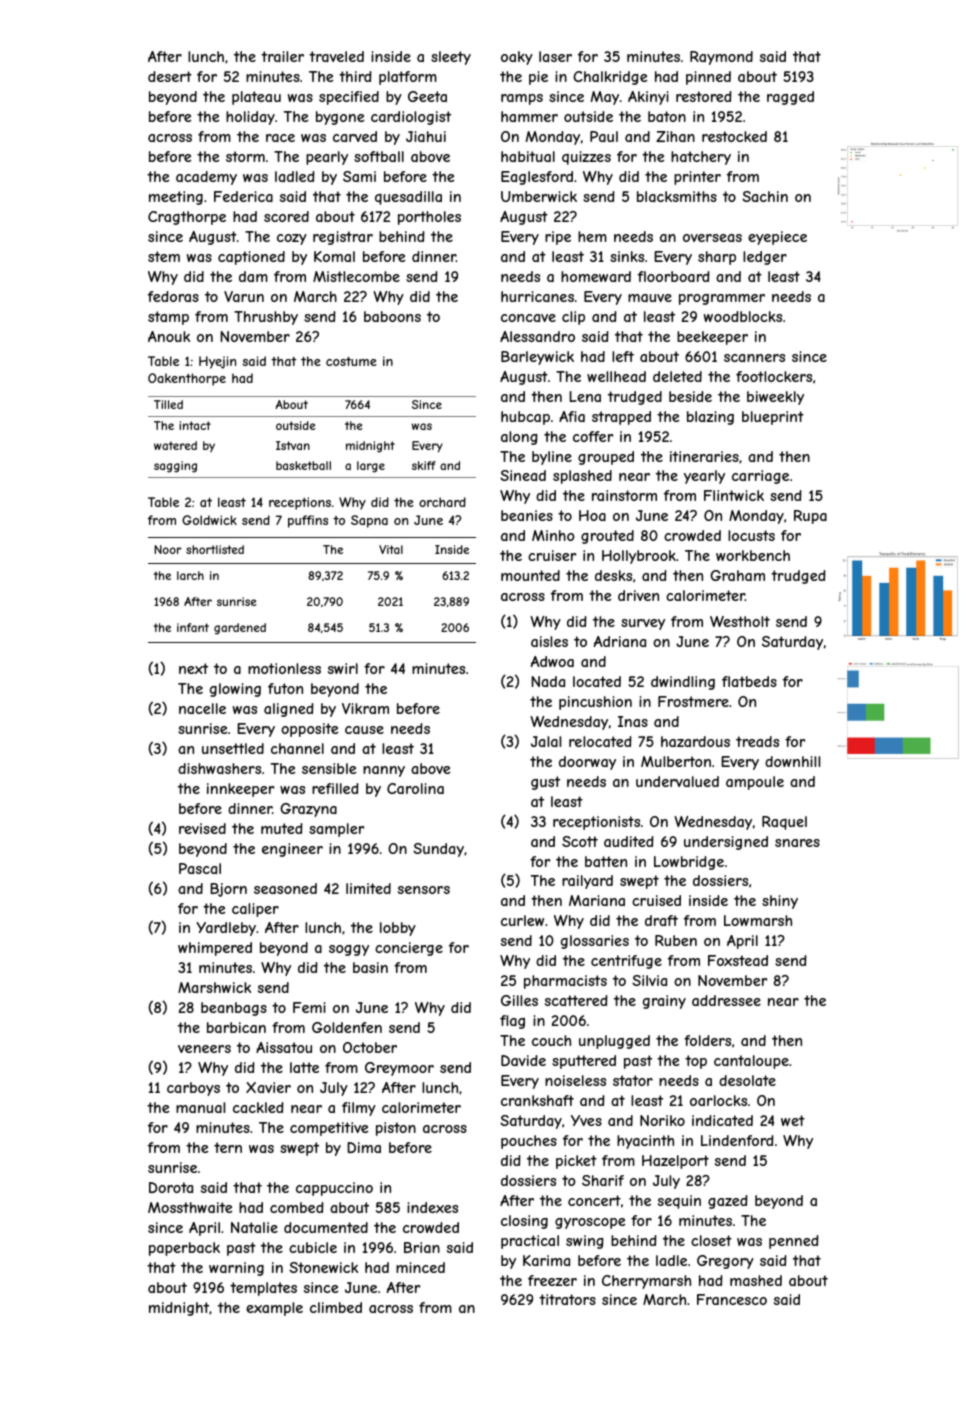  I want to click on desert, so click(170, 76).
